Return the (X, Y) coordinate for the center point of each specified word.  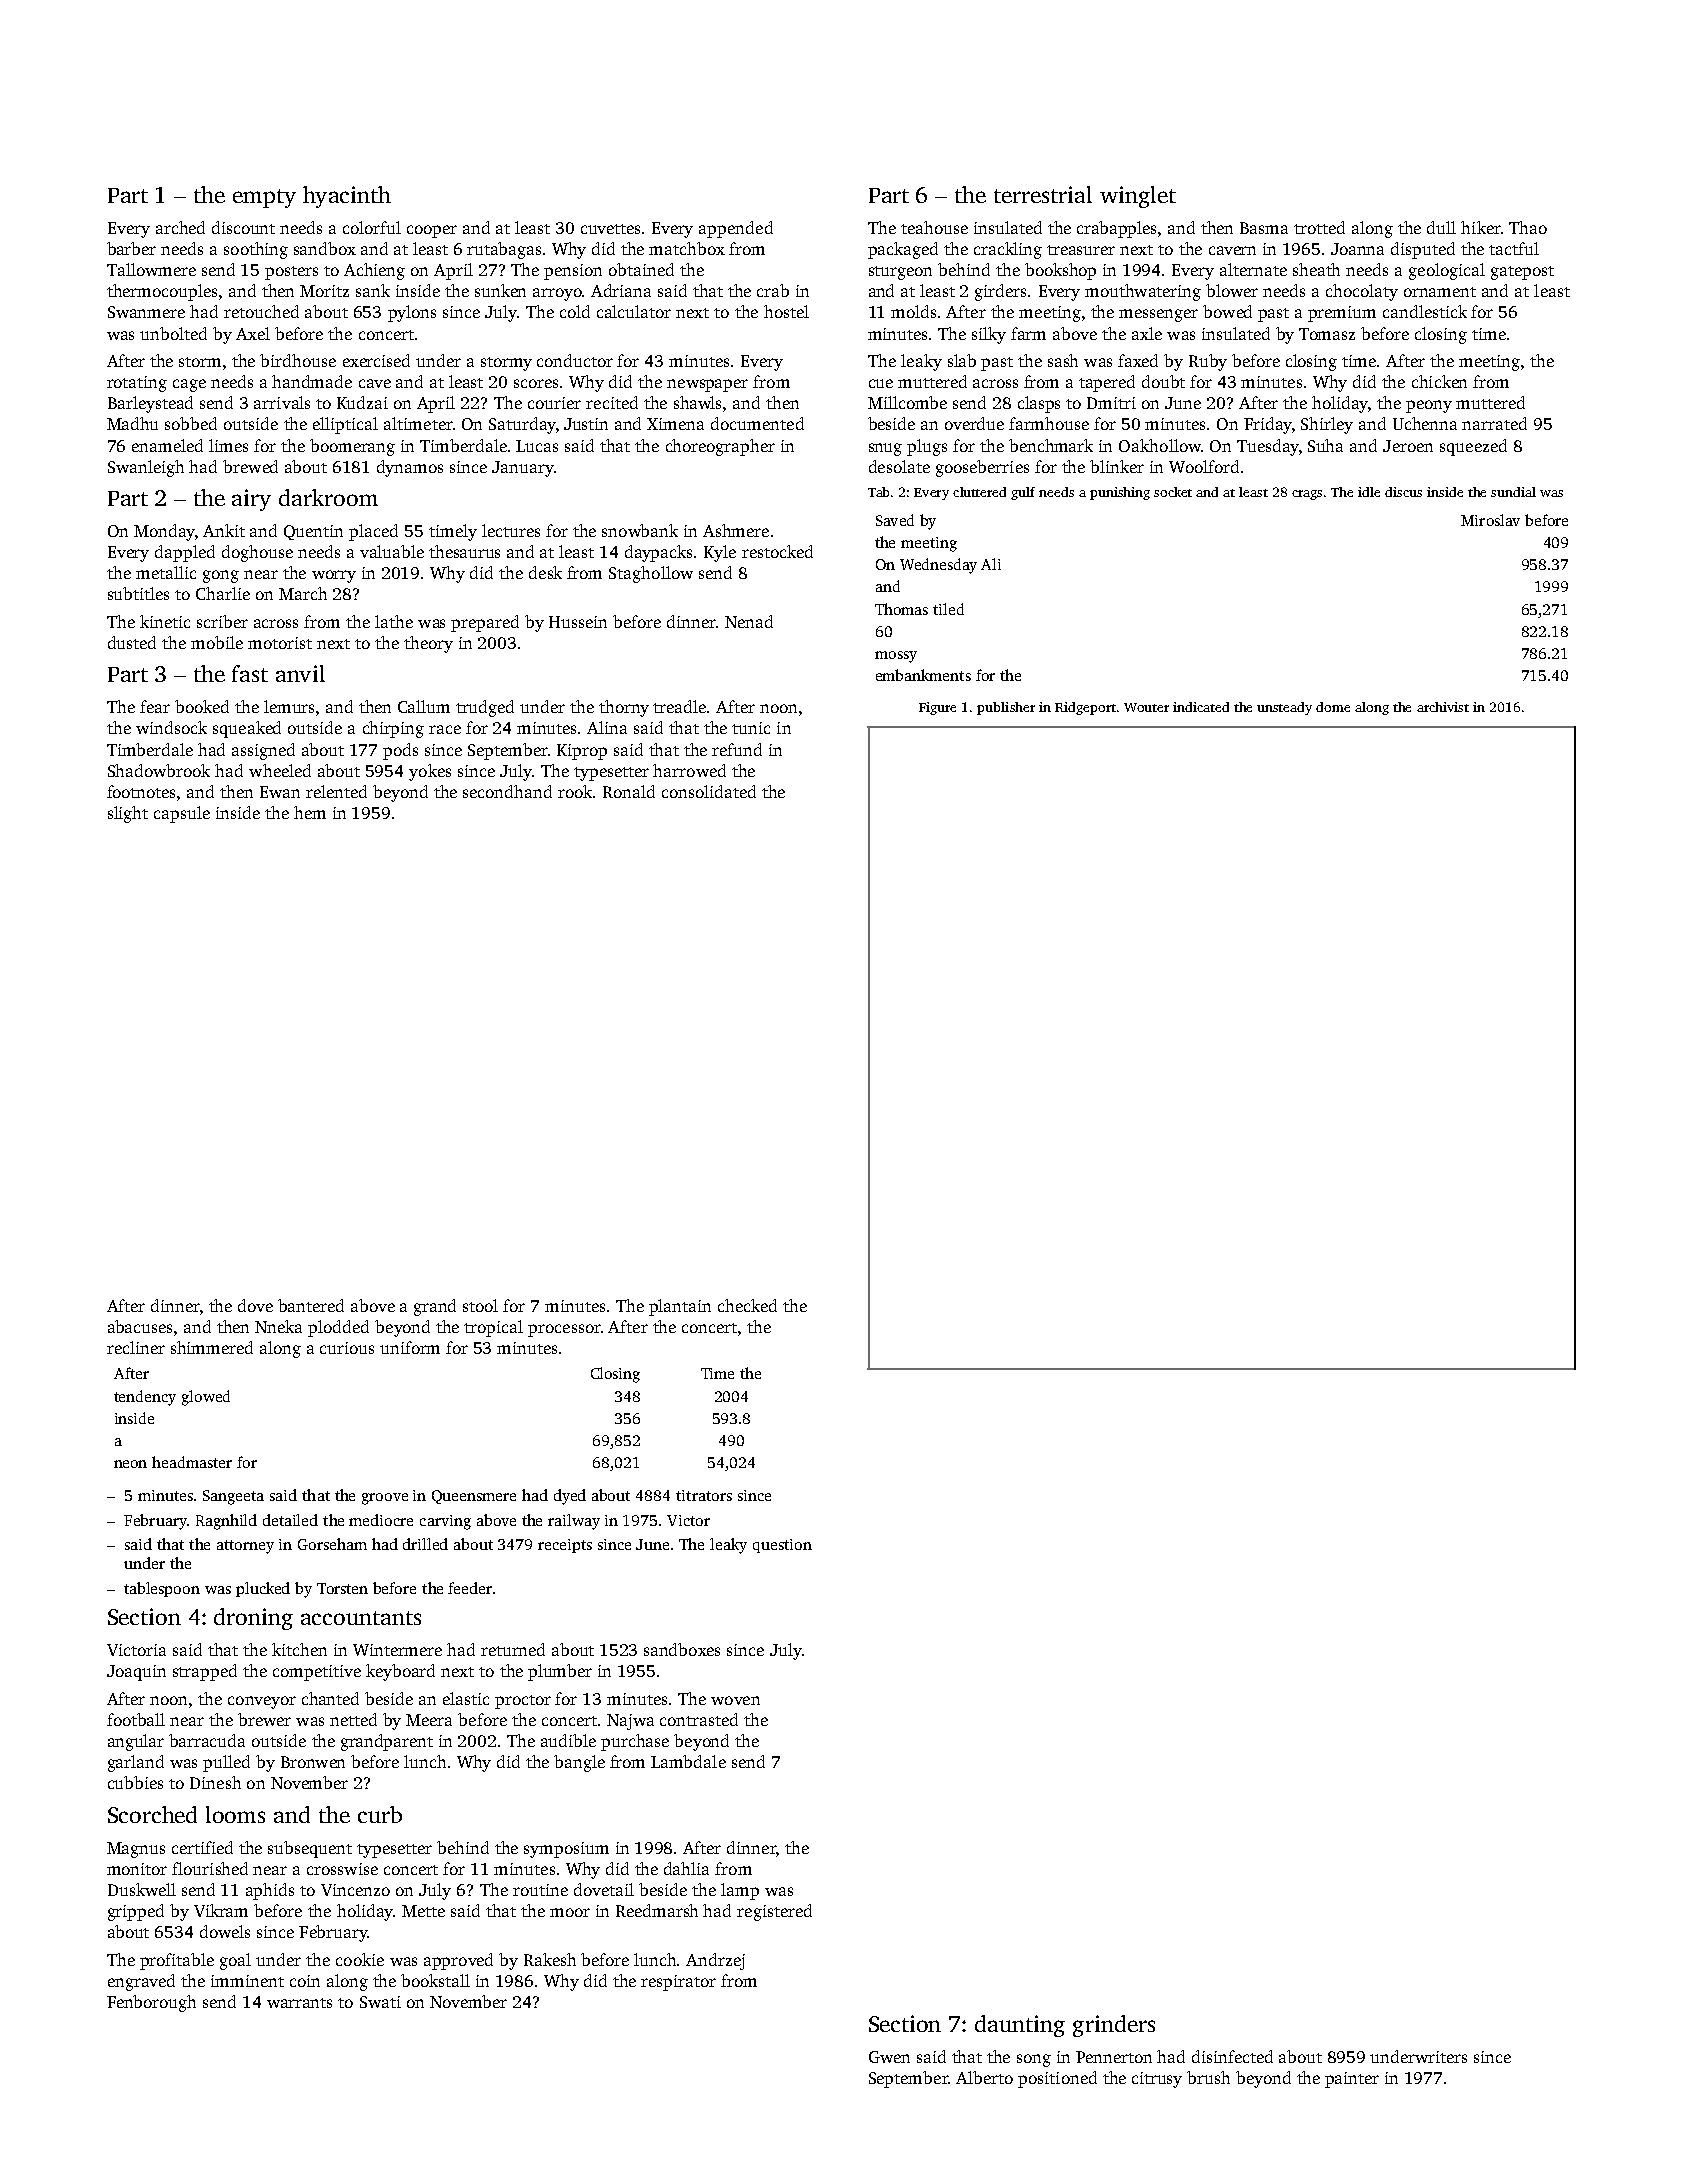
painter (1352, 2080)
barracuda (207, 1740)
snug (885, 449)
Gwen (889, 2057)
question (782, 1546)
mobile (217, 642)
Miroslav (1490, 520)
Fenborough (151, 2003)
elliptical (345, 425)
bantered (311, 1305)
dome (1333, 707)
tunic (751, 728)
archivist (1443, 707)
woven (735, 1700)
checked (747, 1305)
